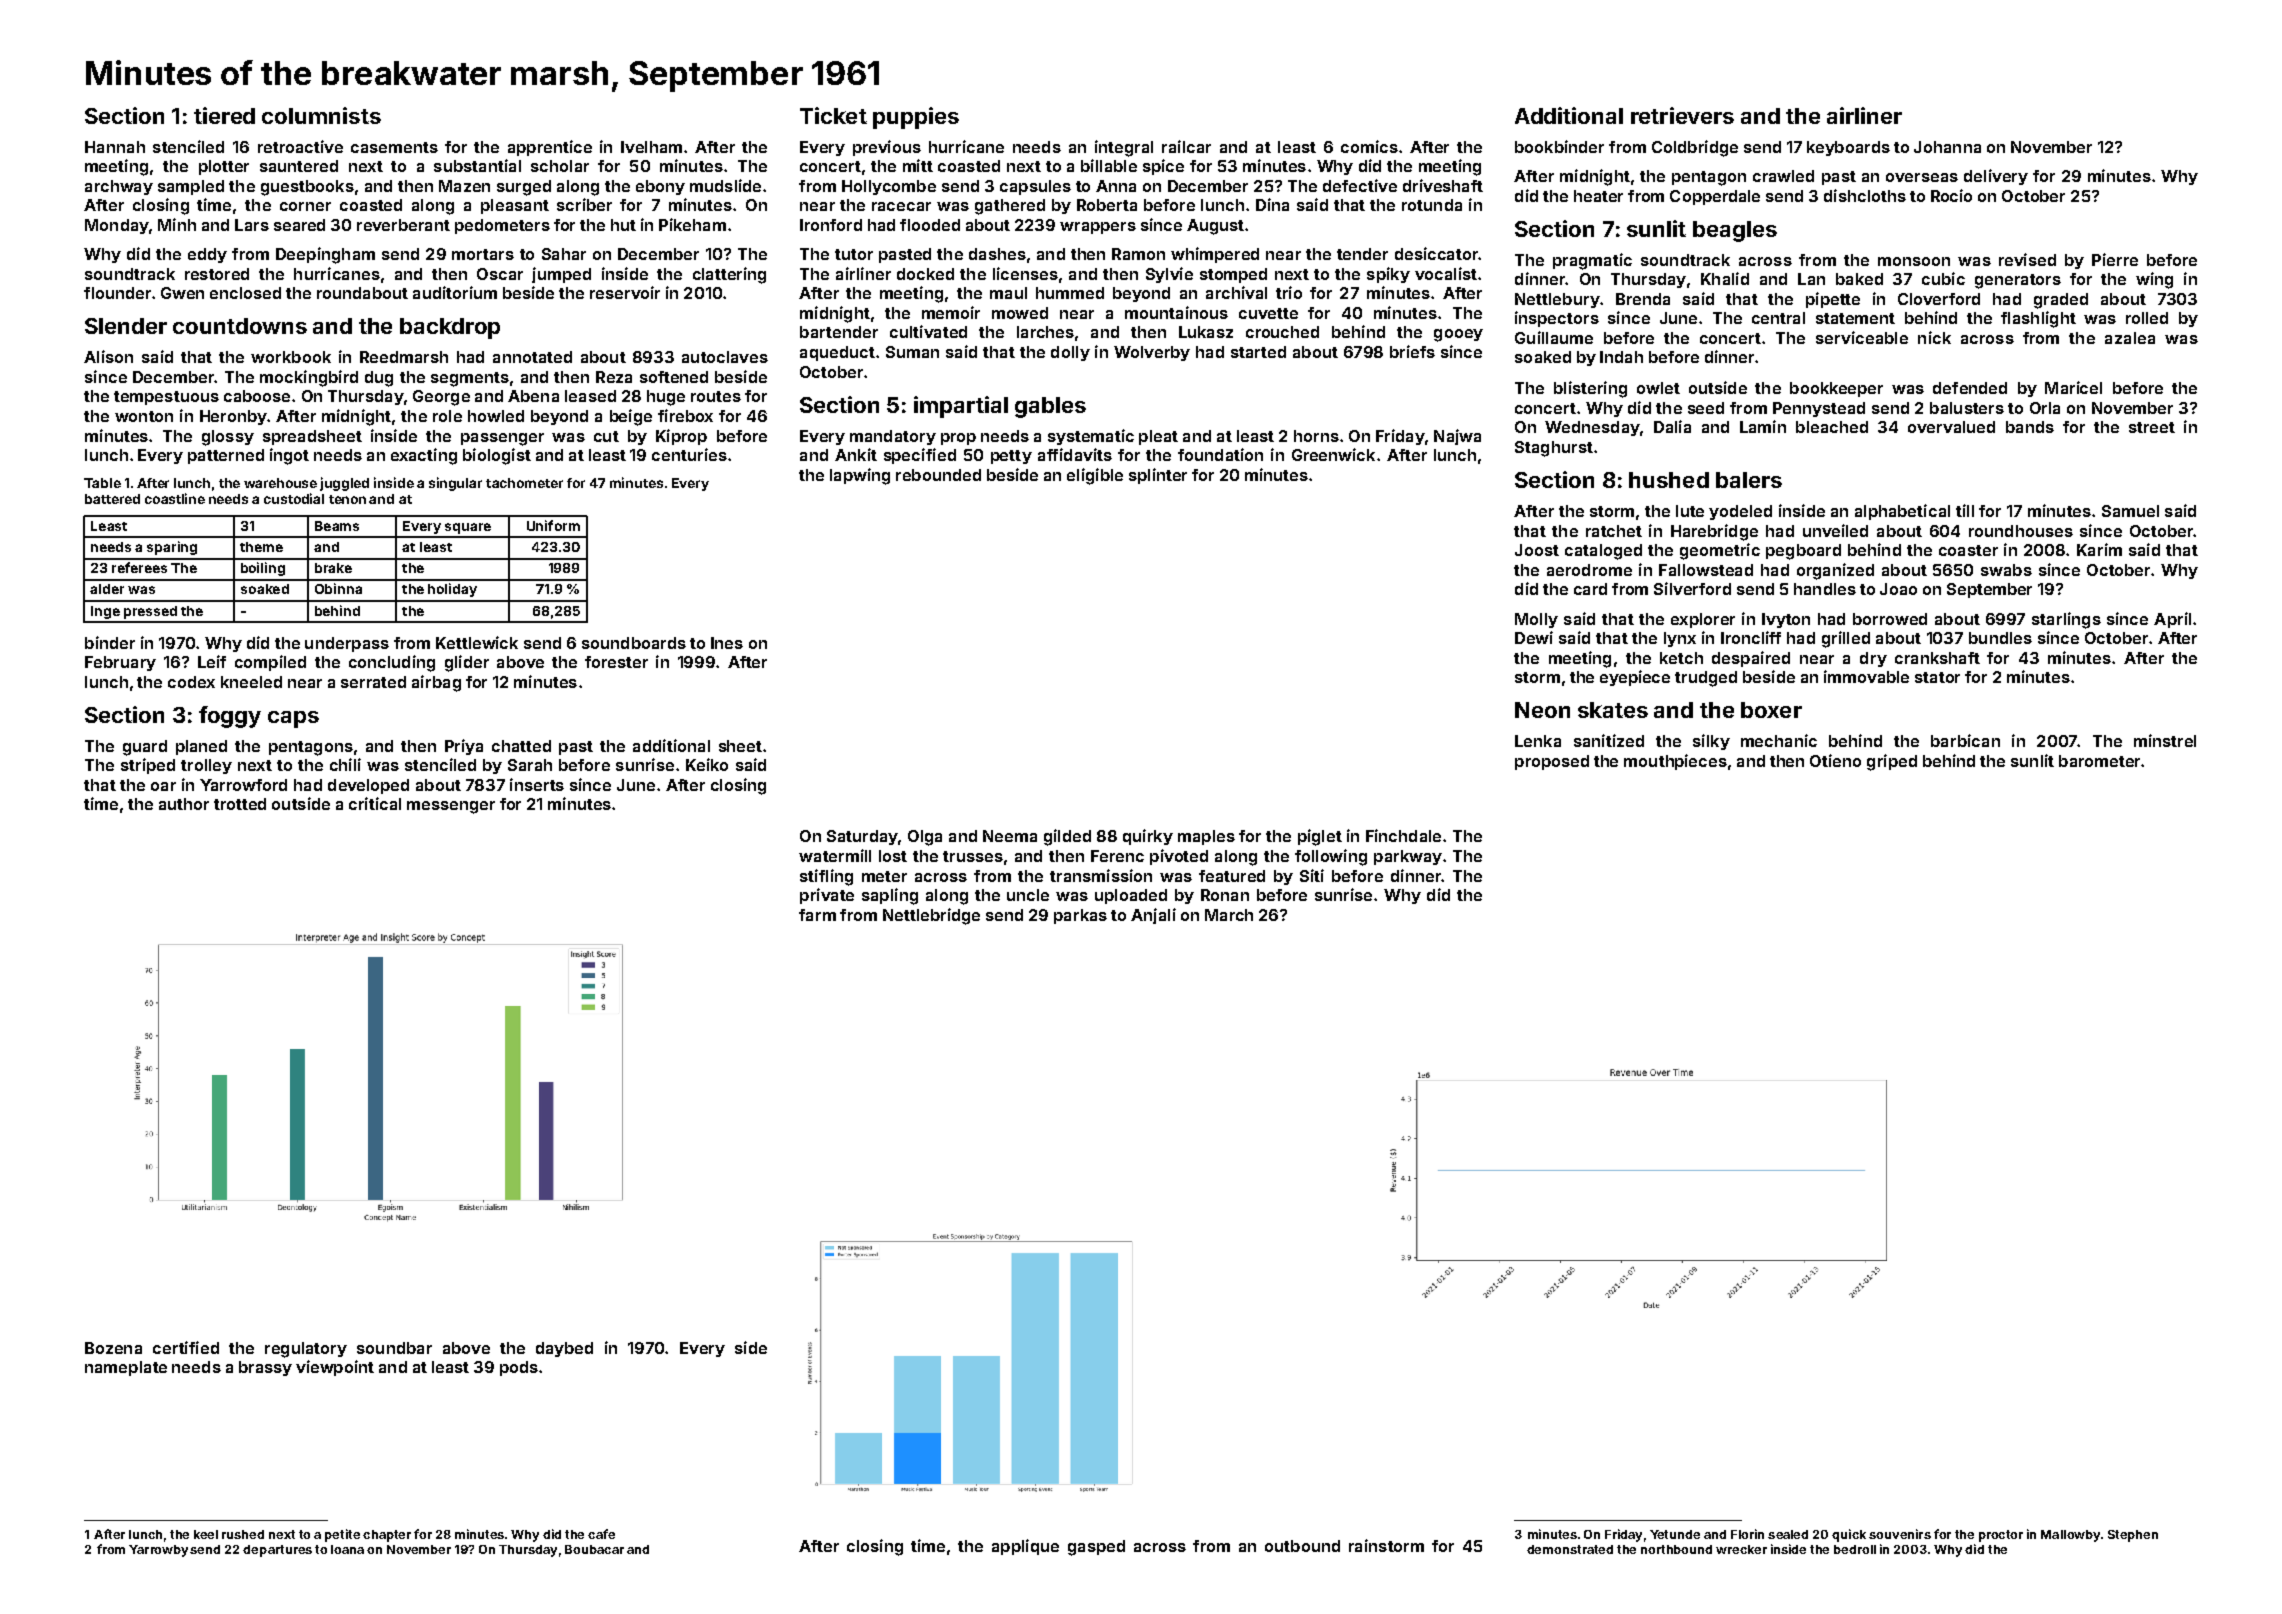 Image resolution: width=2282 pixels, height=1614 pixels. I want to click on farm, so click(817, 915).
